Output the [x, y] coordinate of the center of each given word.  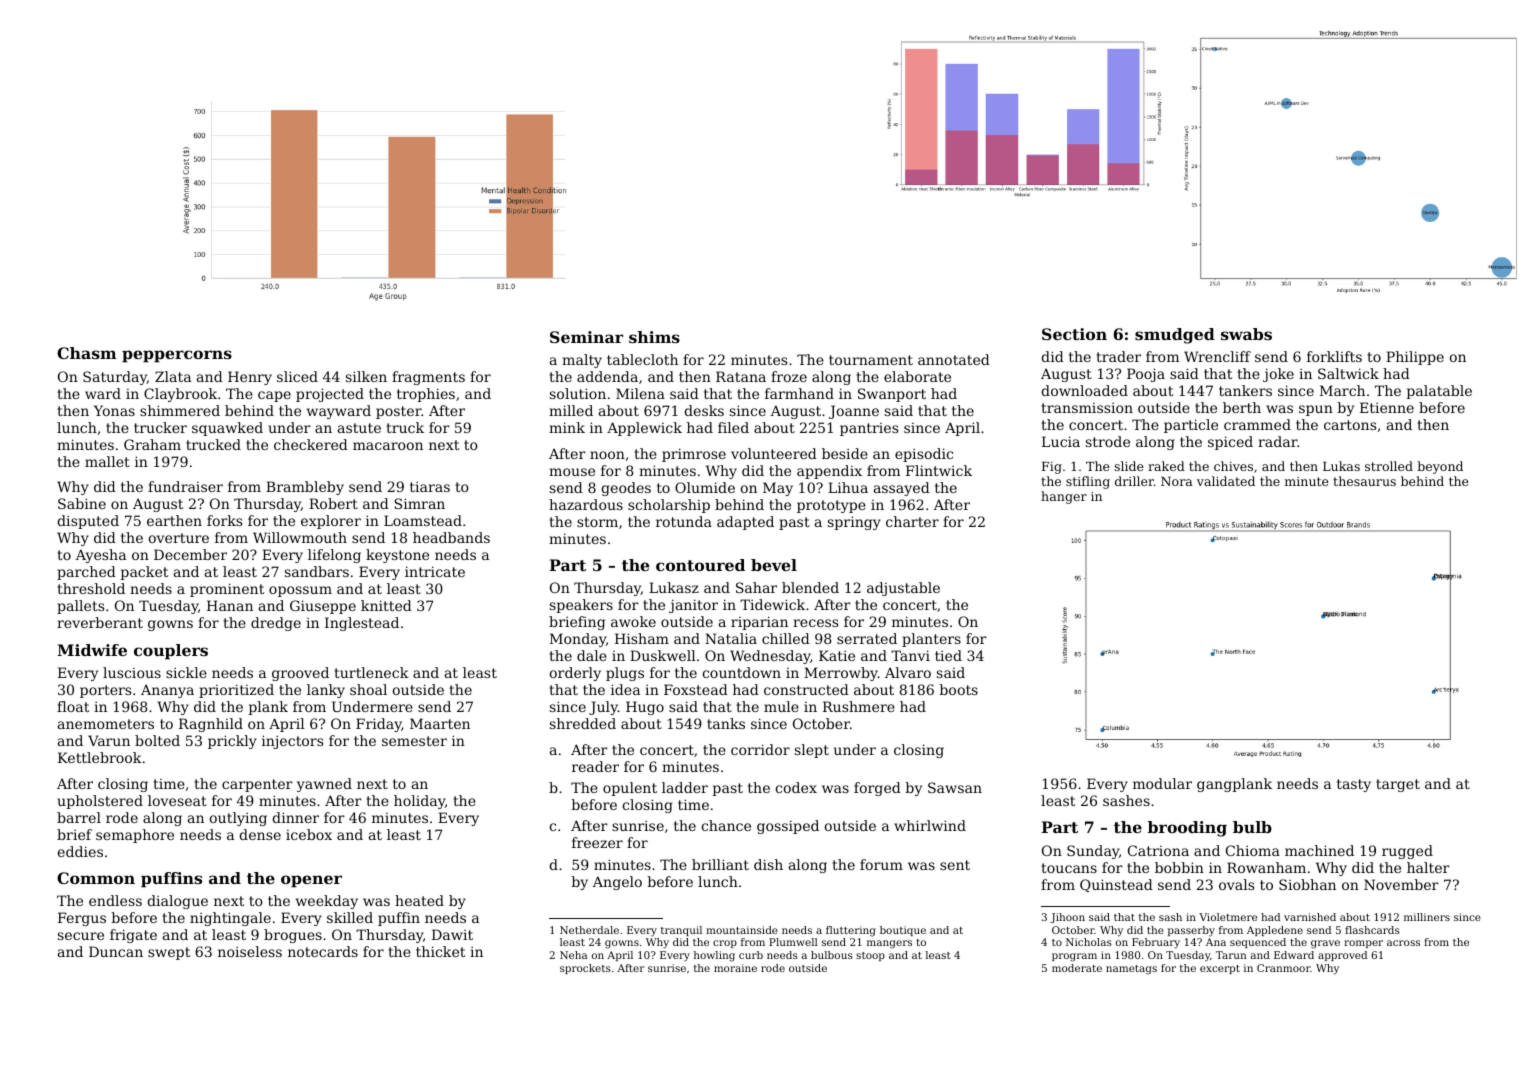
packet [144, 573]
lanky [326, 691]
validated [1226, 481]
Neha [573, 955]
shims [654, 337]
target [1398, 785]
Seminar [586, 337]
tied [948, 655]
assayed [902, 489]
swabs [1246, 334]
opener [311, 881]
